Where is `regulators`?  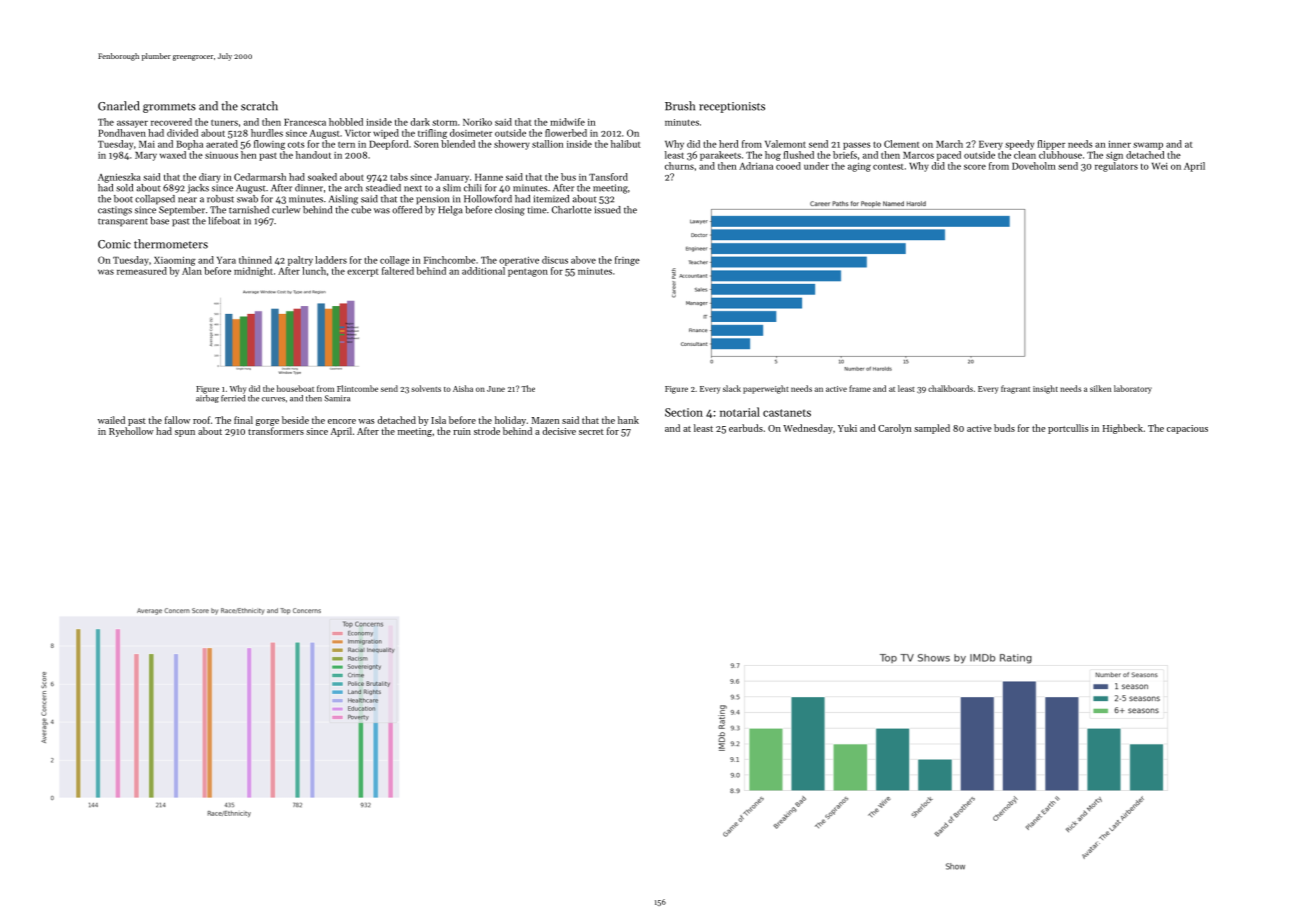
regulators is located at coordinates (1116, 167).
